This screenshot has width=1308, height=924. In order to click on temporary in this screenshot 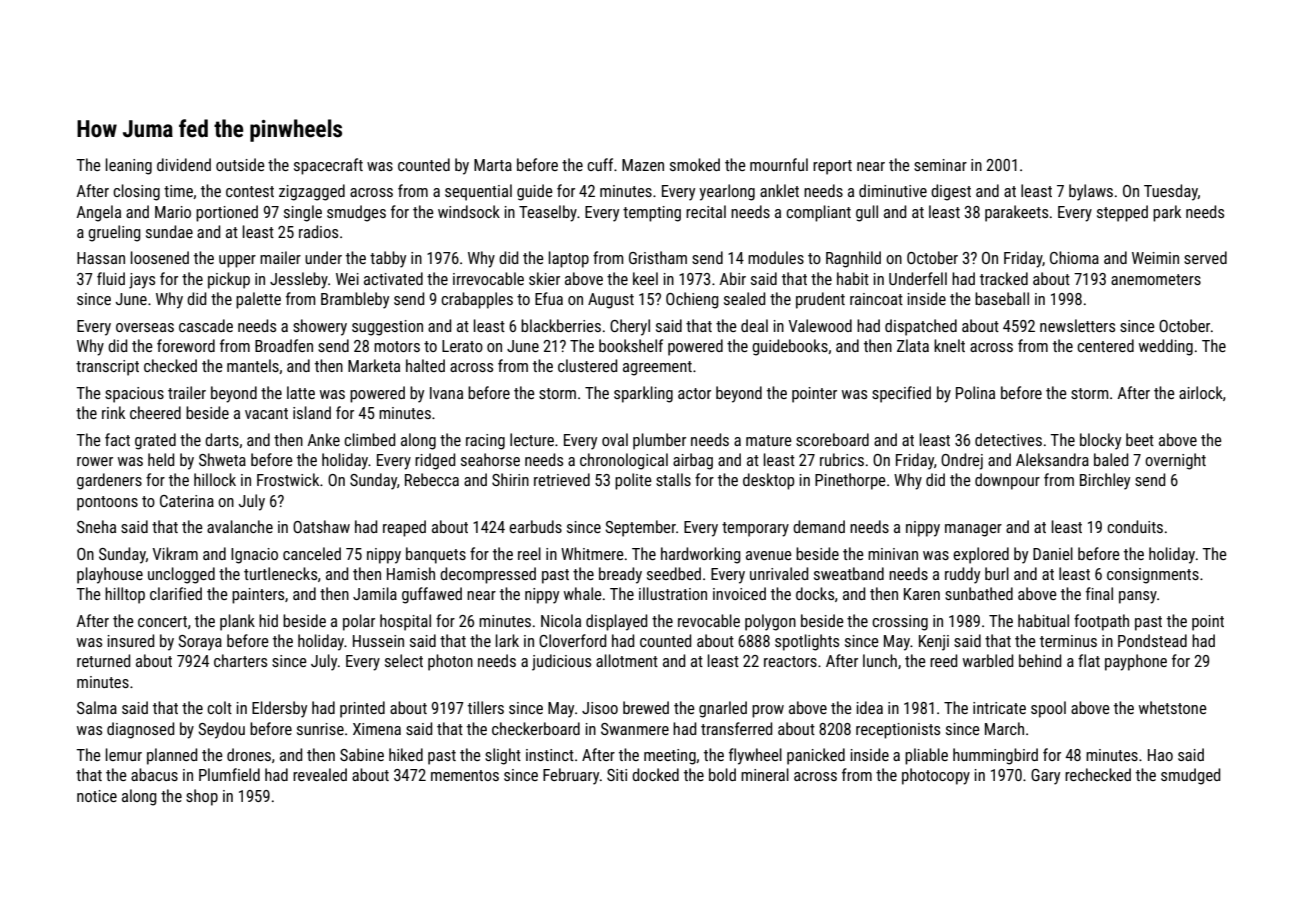, I will do `click(755, 529)`.
